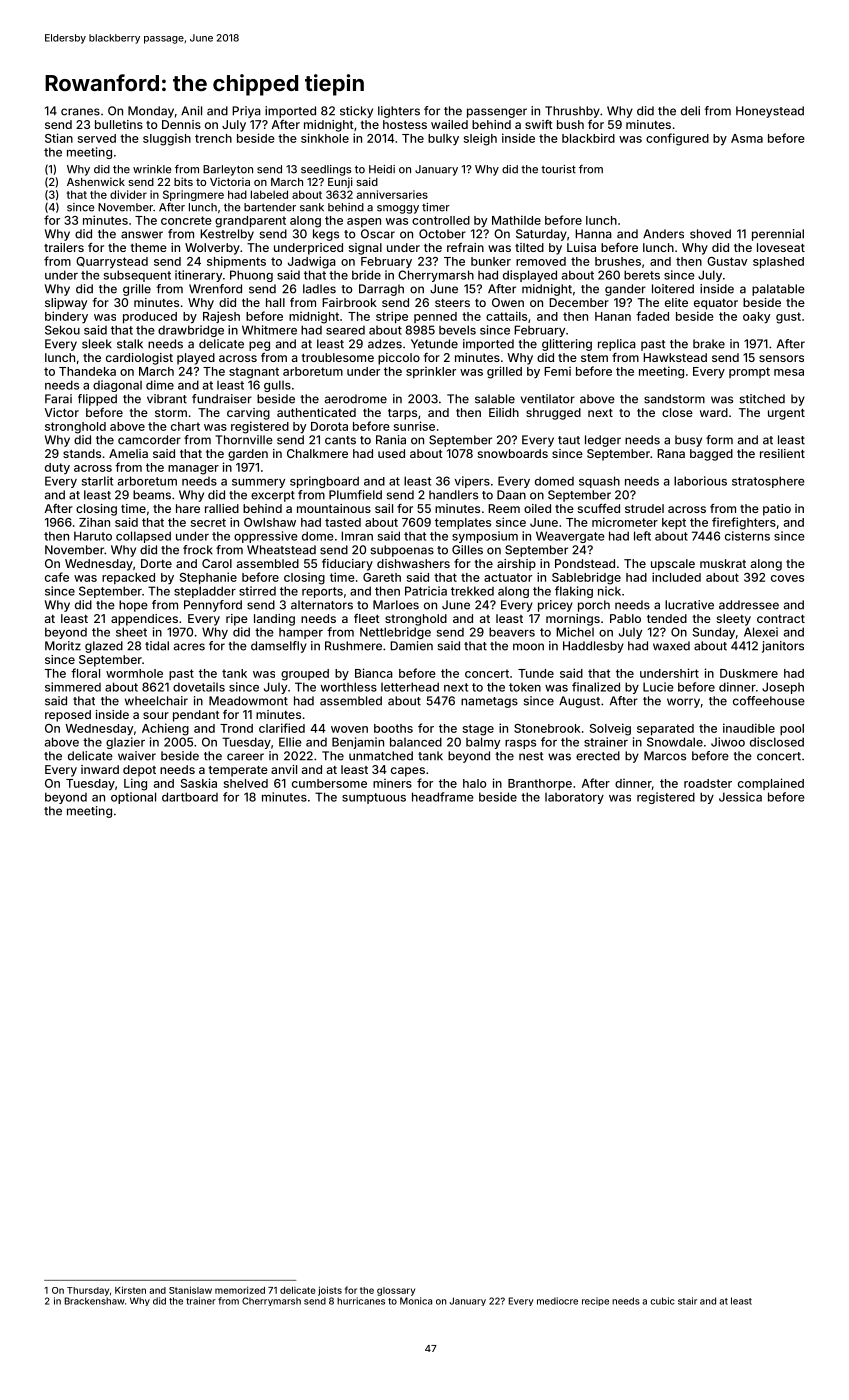 This document has width=849, height=1400. I want to click on Jessica, so click(740, 797).
